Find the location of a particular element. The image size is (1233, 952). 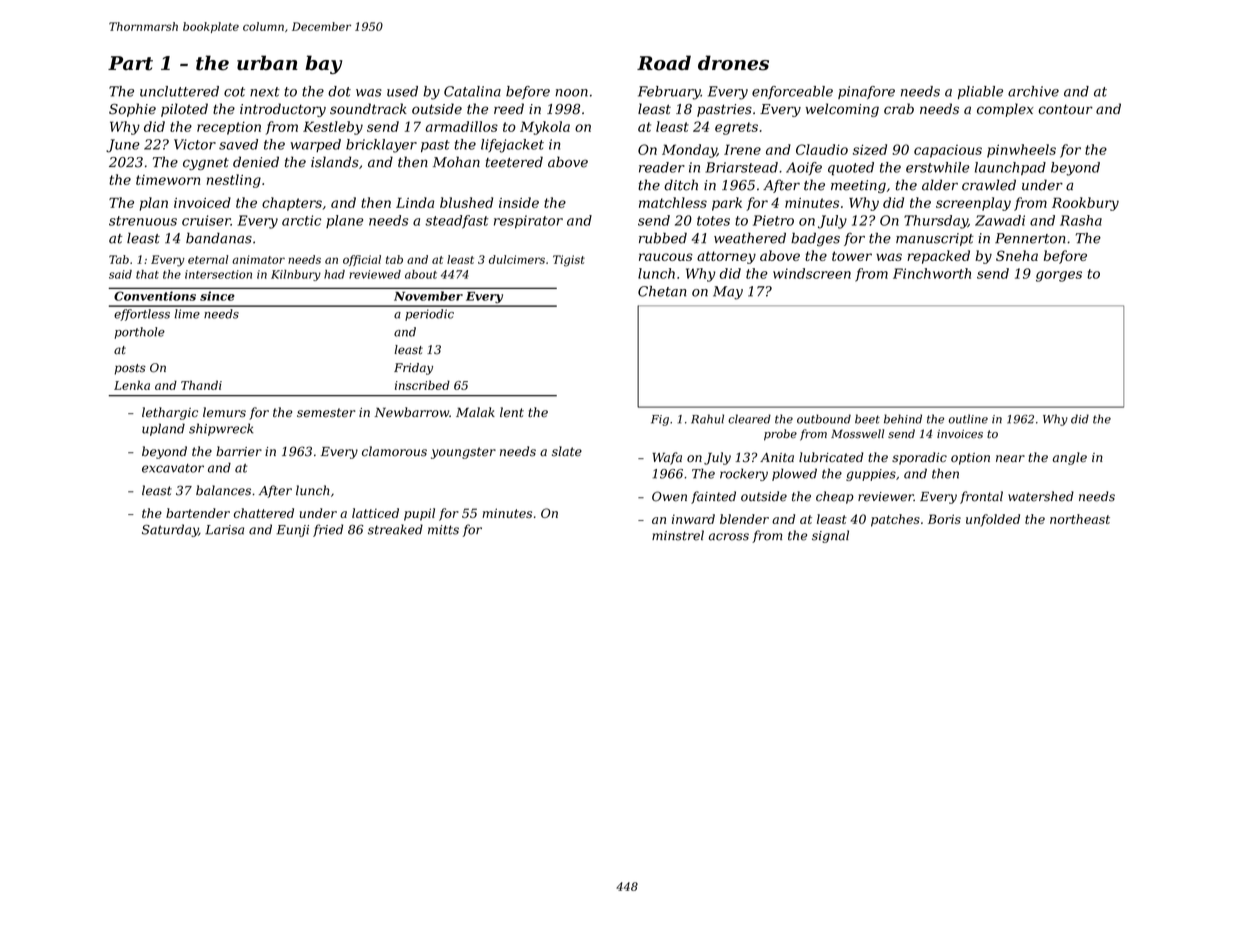

archive is located at coordinates (1033, 91).
